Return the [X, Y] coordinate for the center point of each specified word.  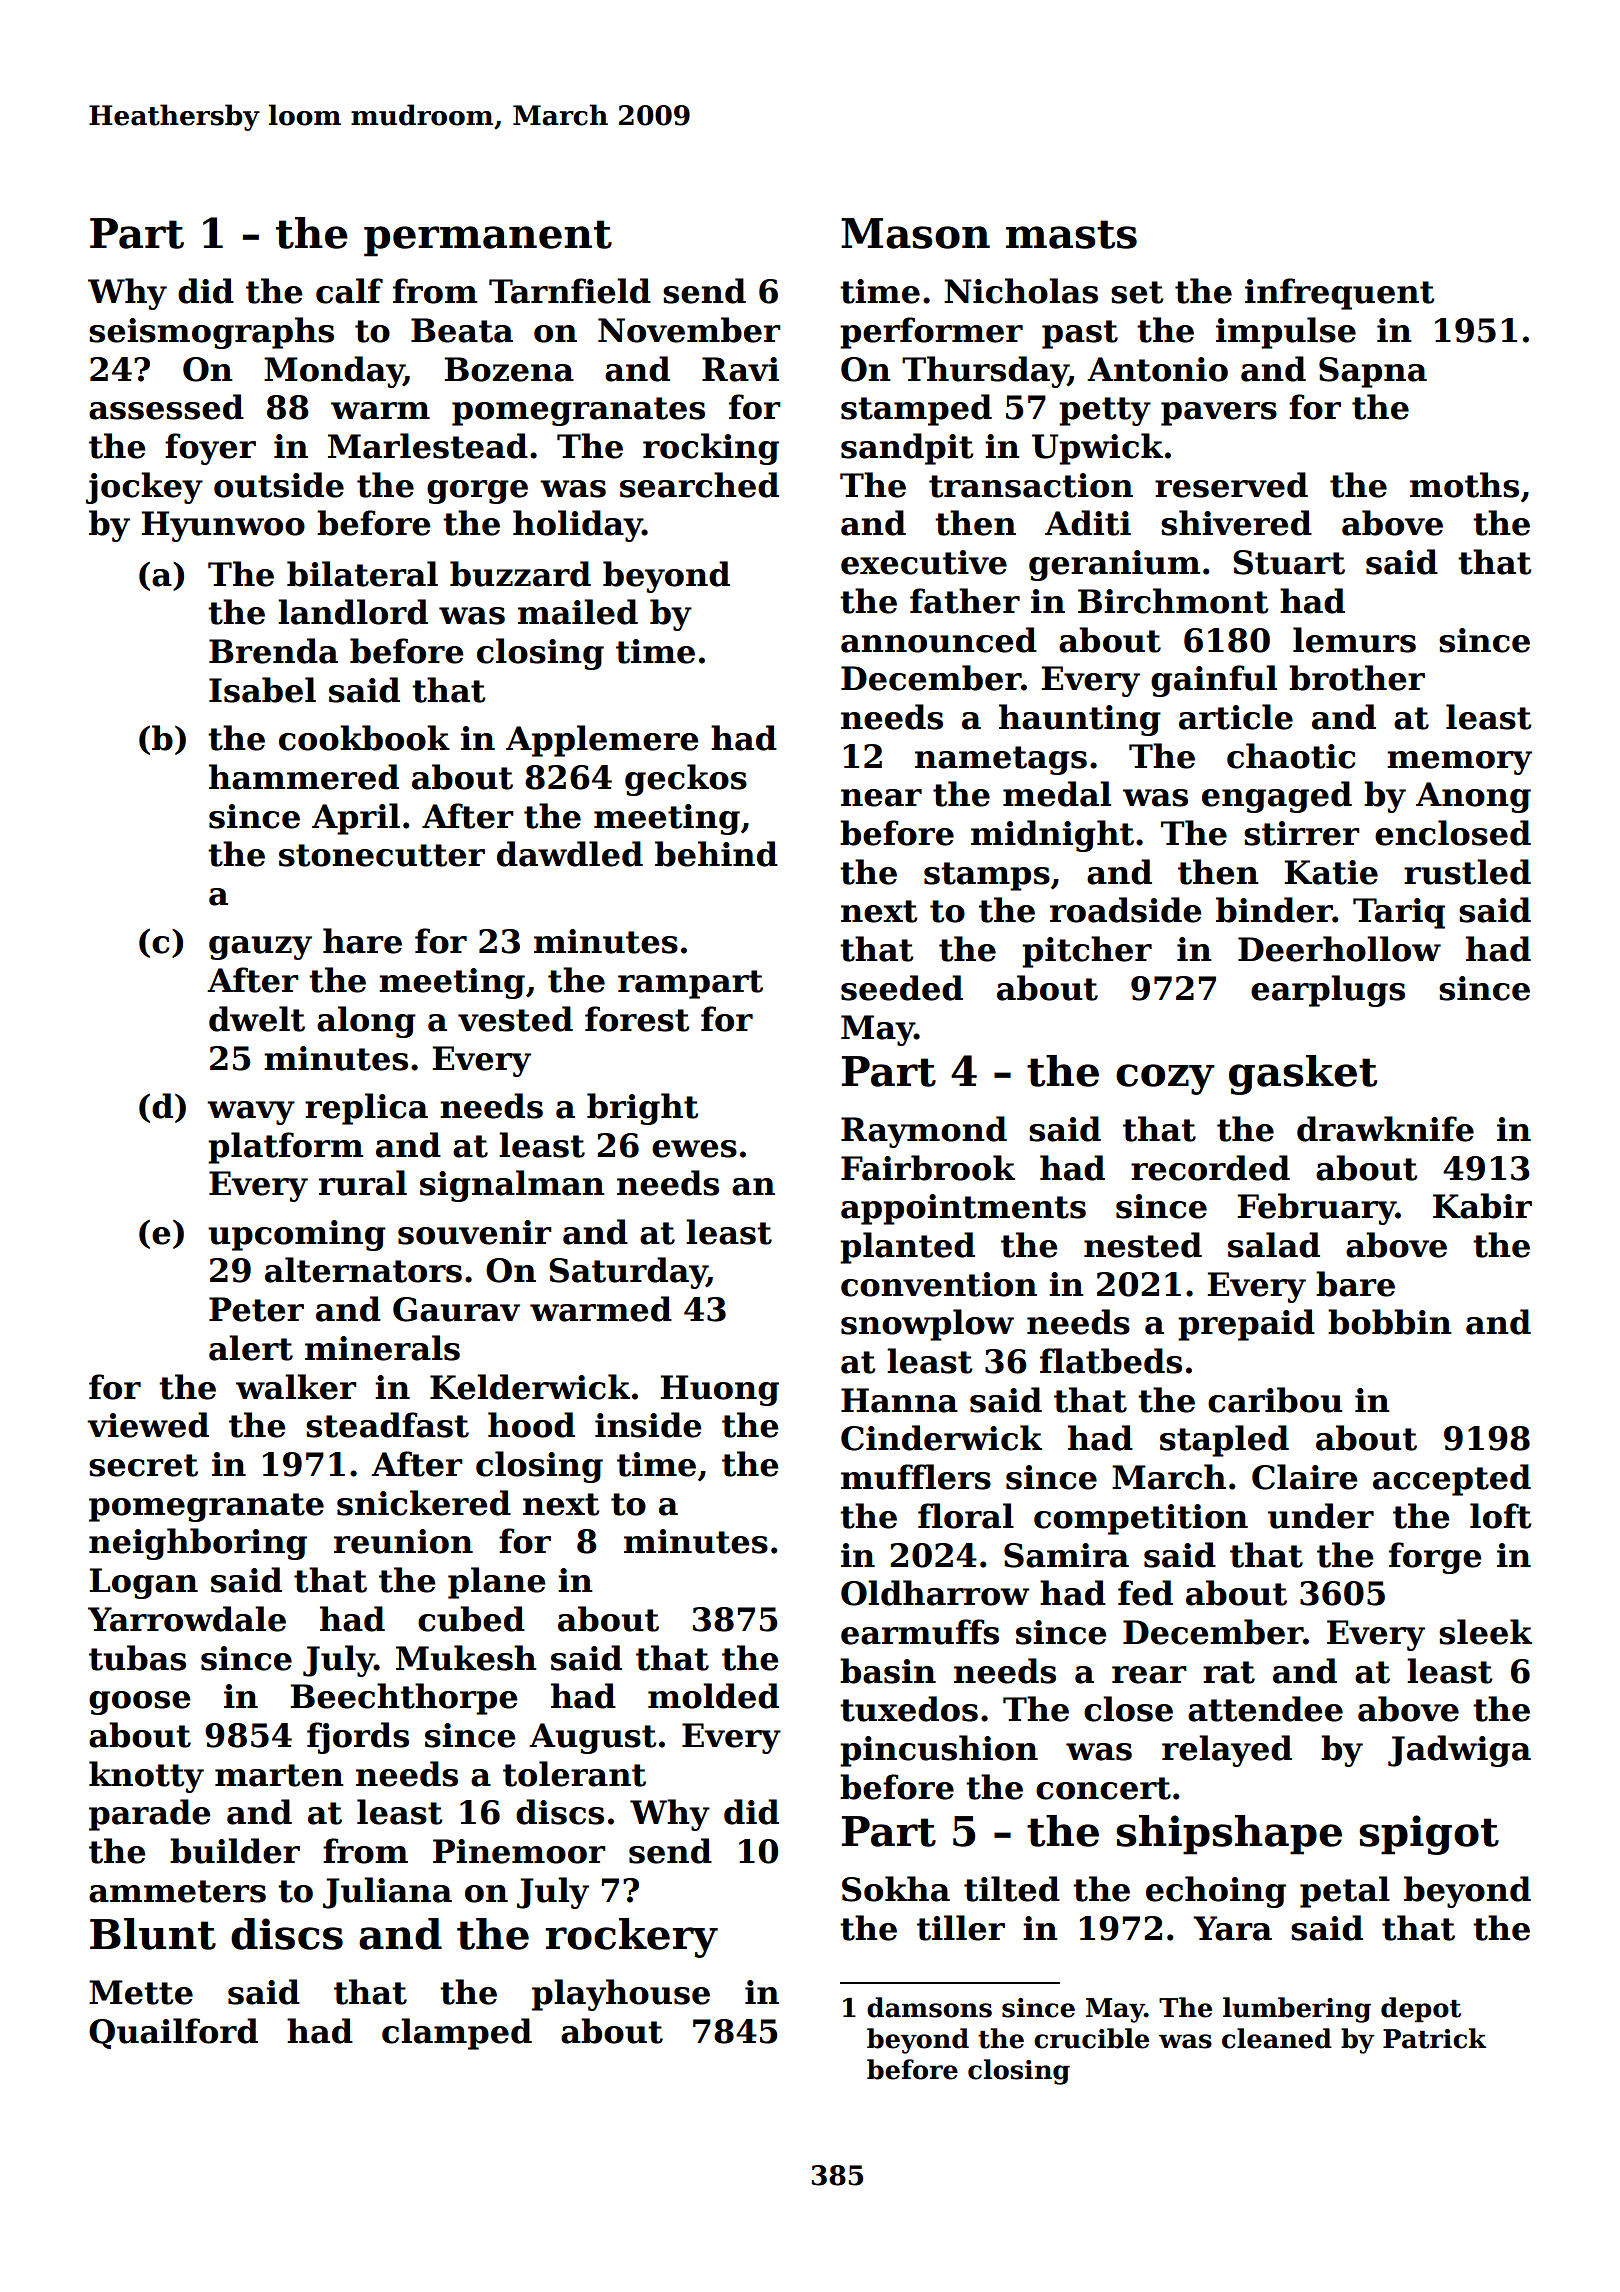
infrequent [1340, 294]
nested [1143, 1245]
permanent [488, 238]
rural [363, 1183]
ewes [694, 1149]
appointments [963, 1209]
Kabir [1482, 1206]
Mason [915, 233]
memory [1459, 763]
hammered [304, 777]
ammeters [177, 1891]
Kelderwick [530, 1387]
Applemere [602, 741]
